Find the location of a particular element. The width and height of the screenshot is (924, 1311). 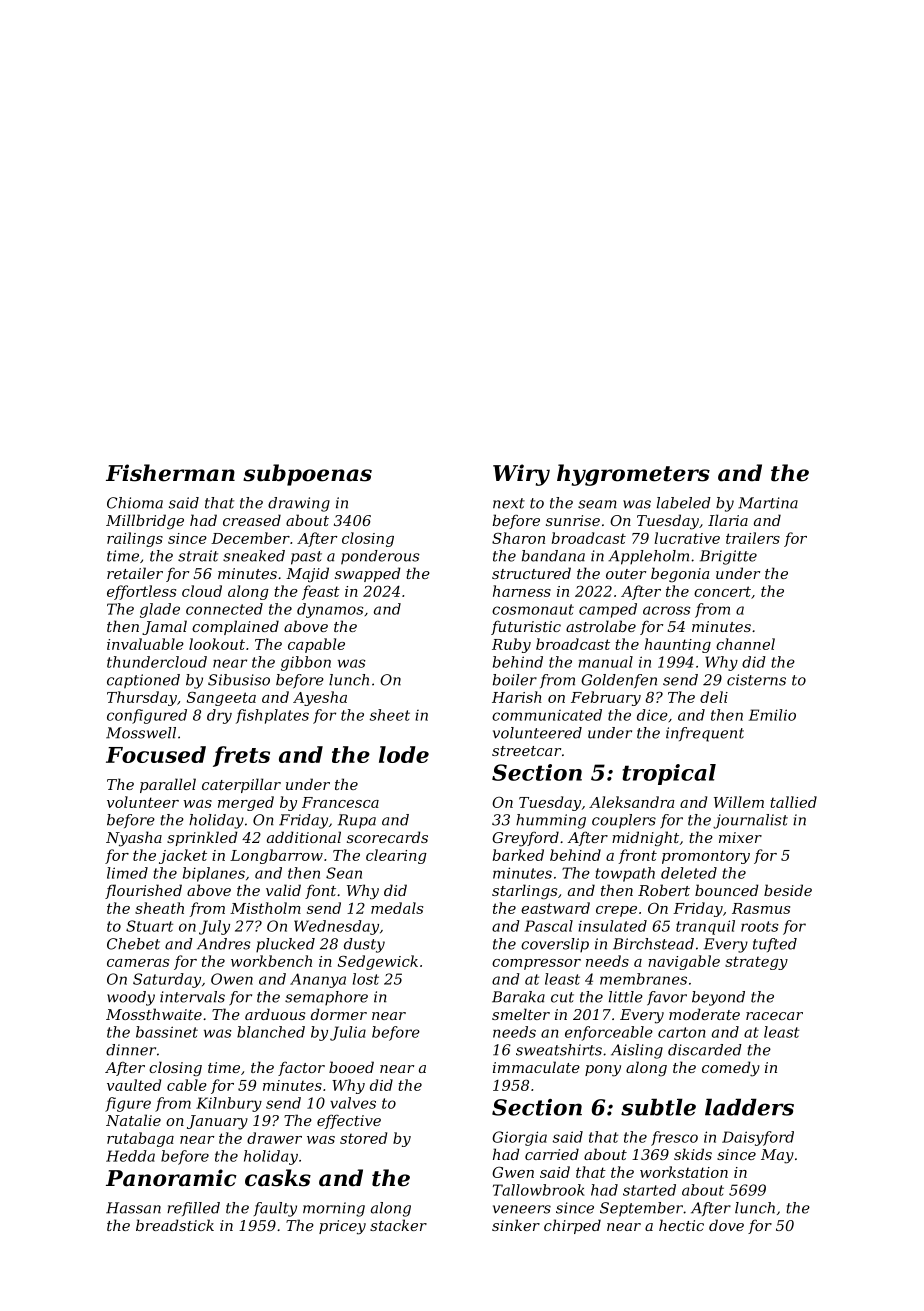

Wiry is located at coordinates (521, 475).
